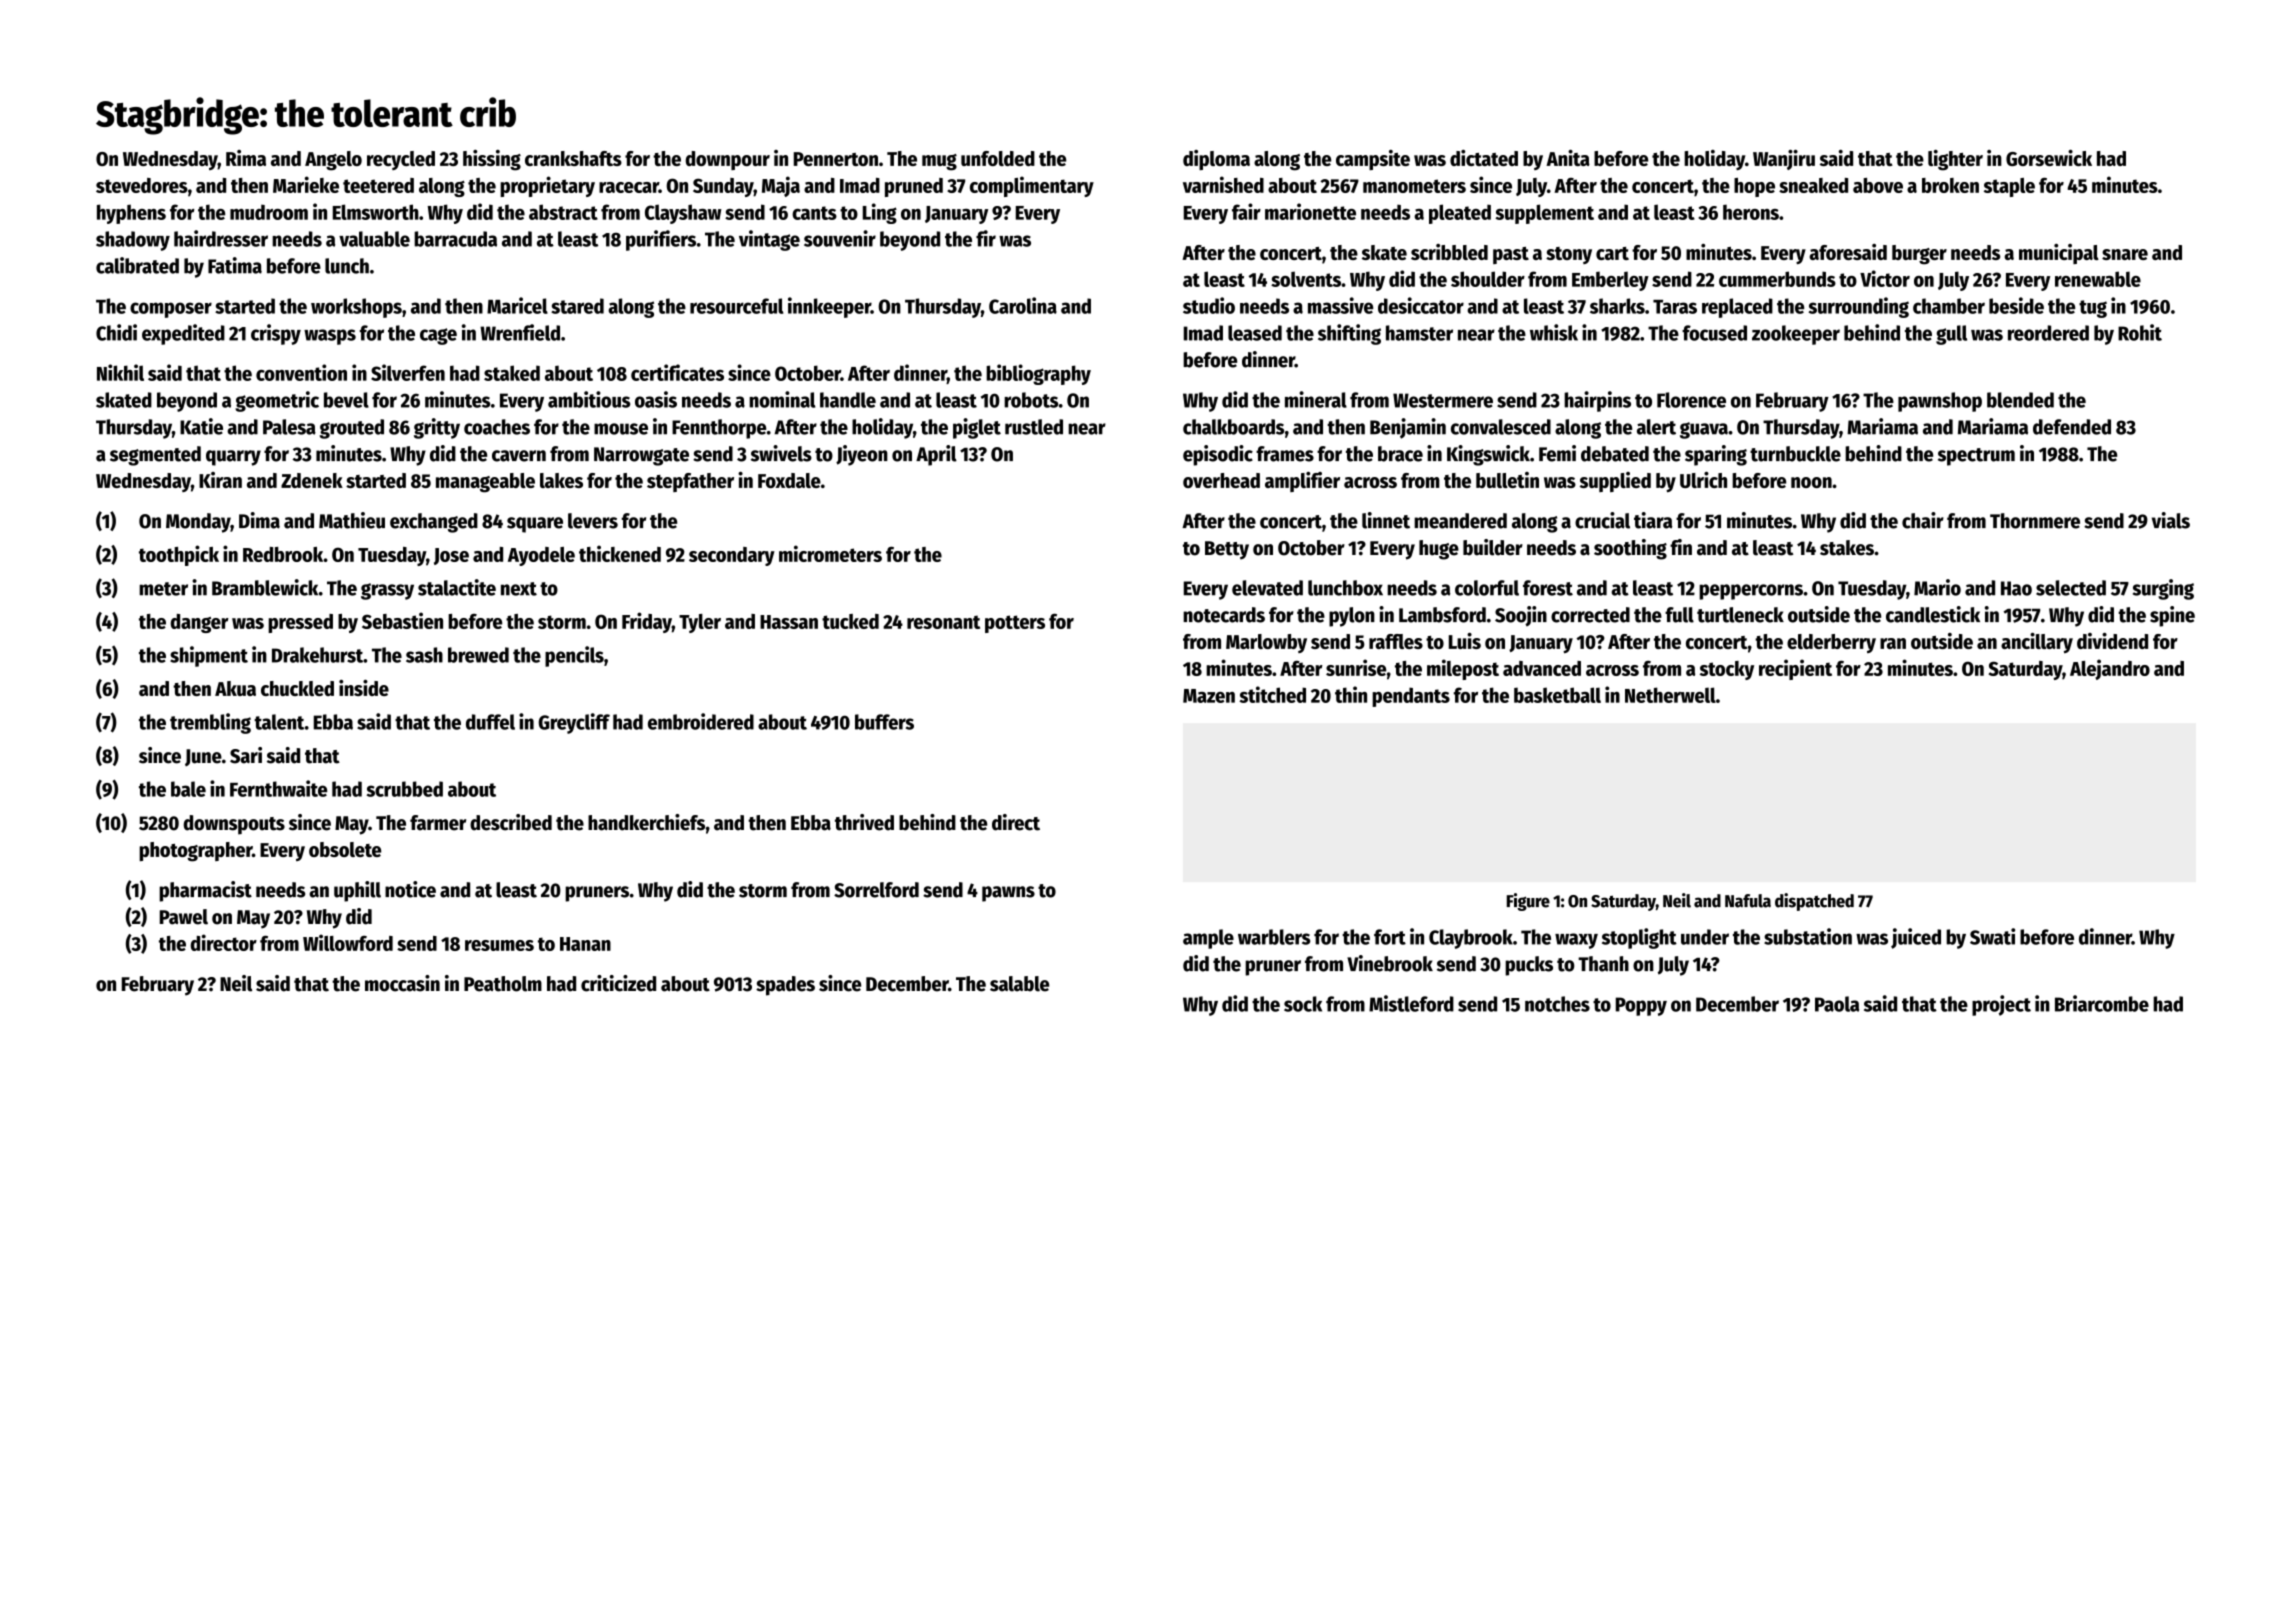  What do you see at coordinates (1814, 902) in the document?
I see `dispatched` at bounding box center [1814, 902].
